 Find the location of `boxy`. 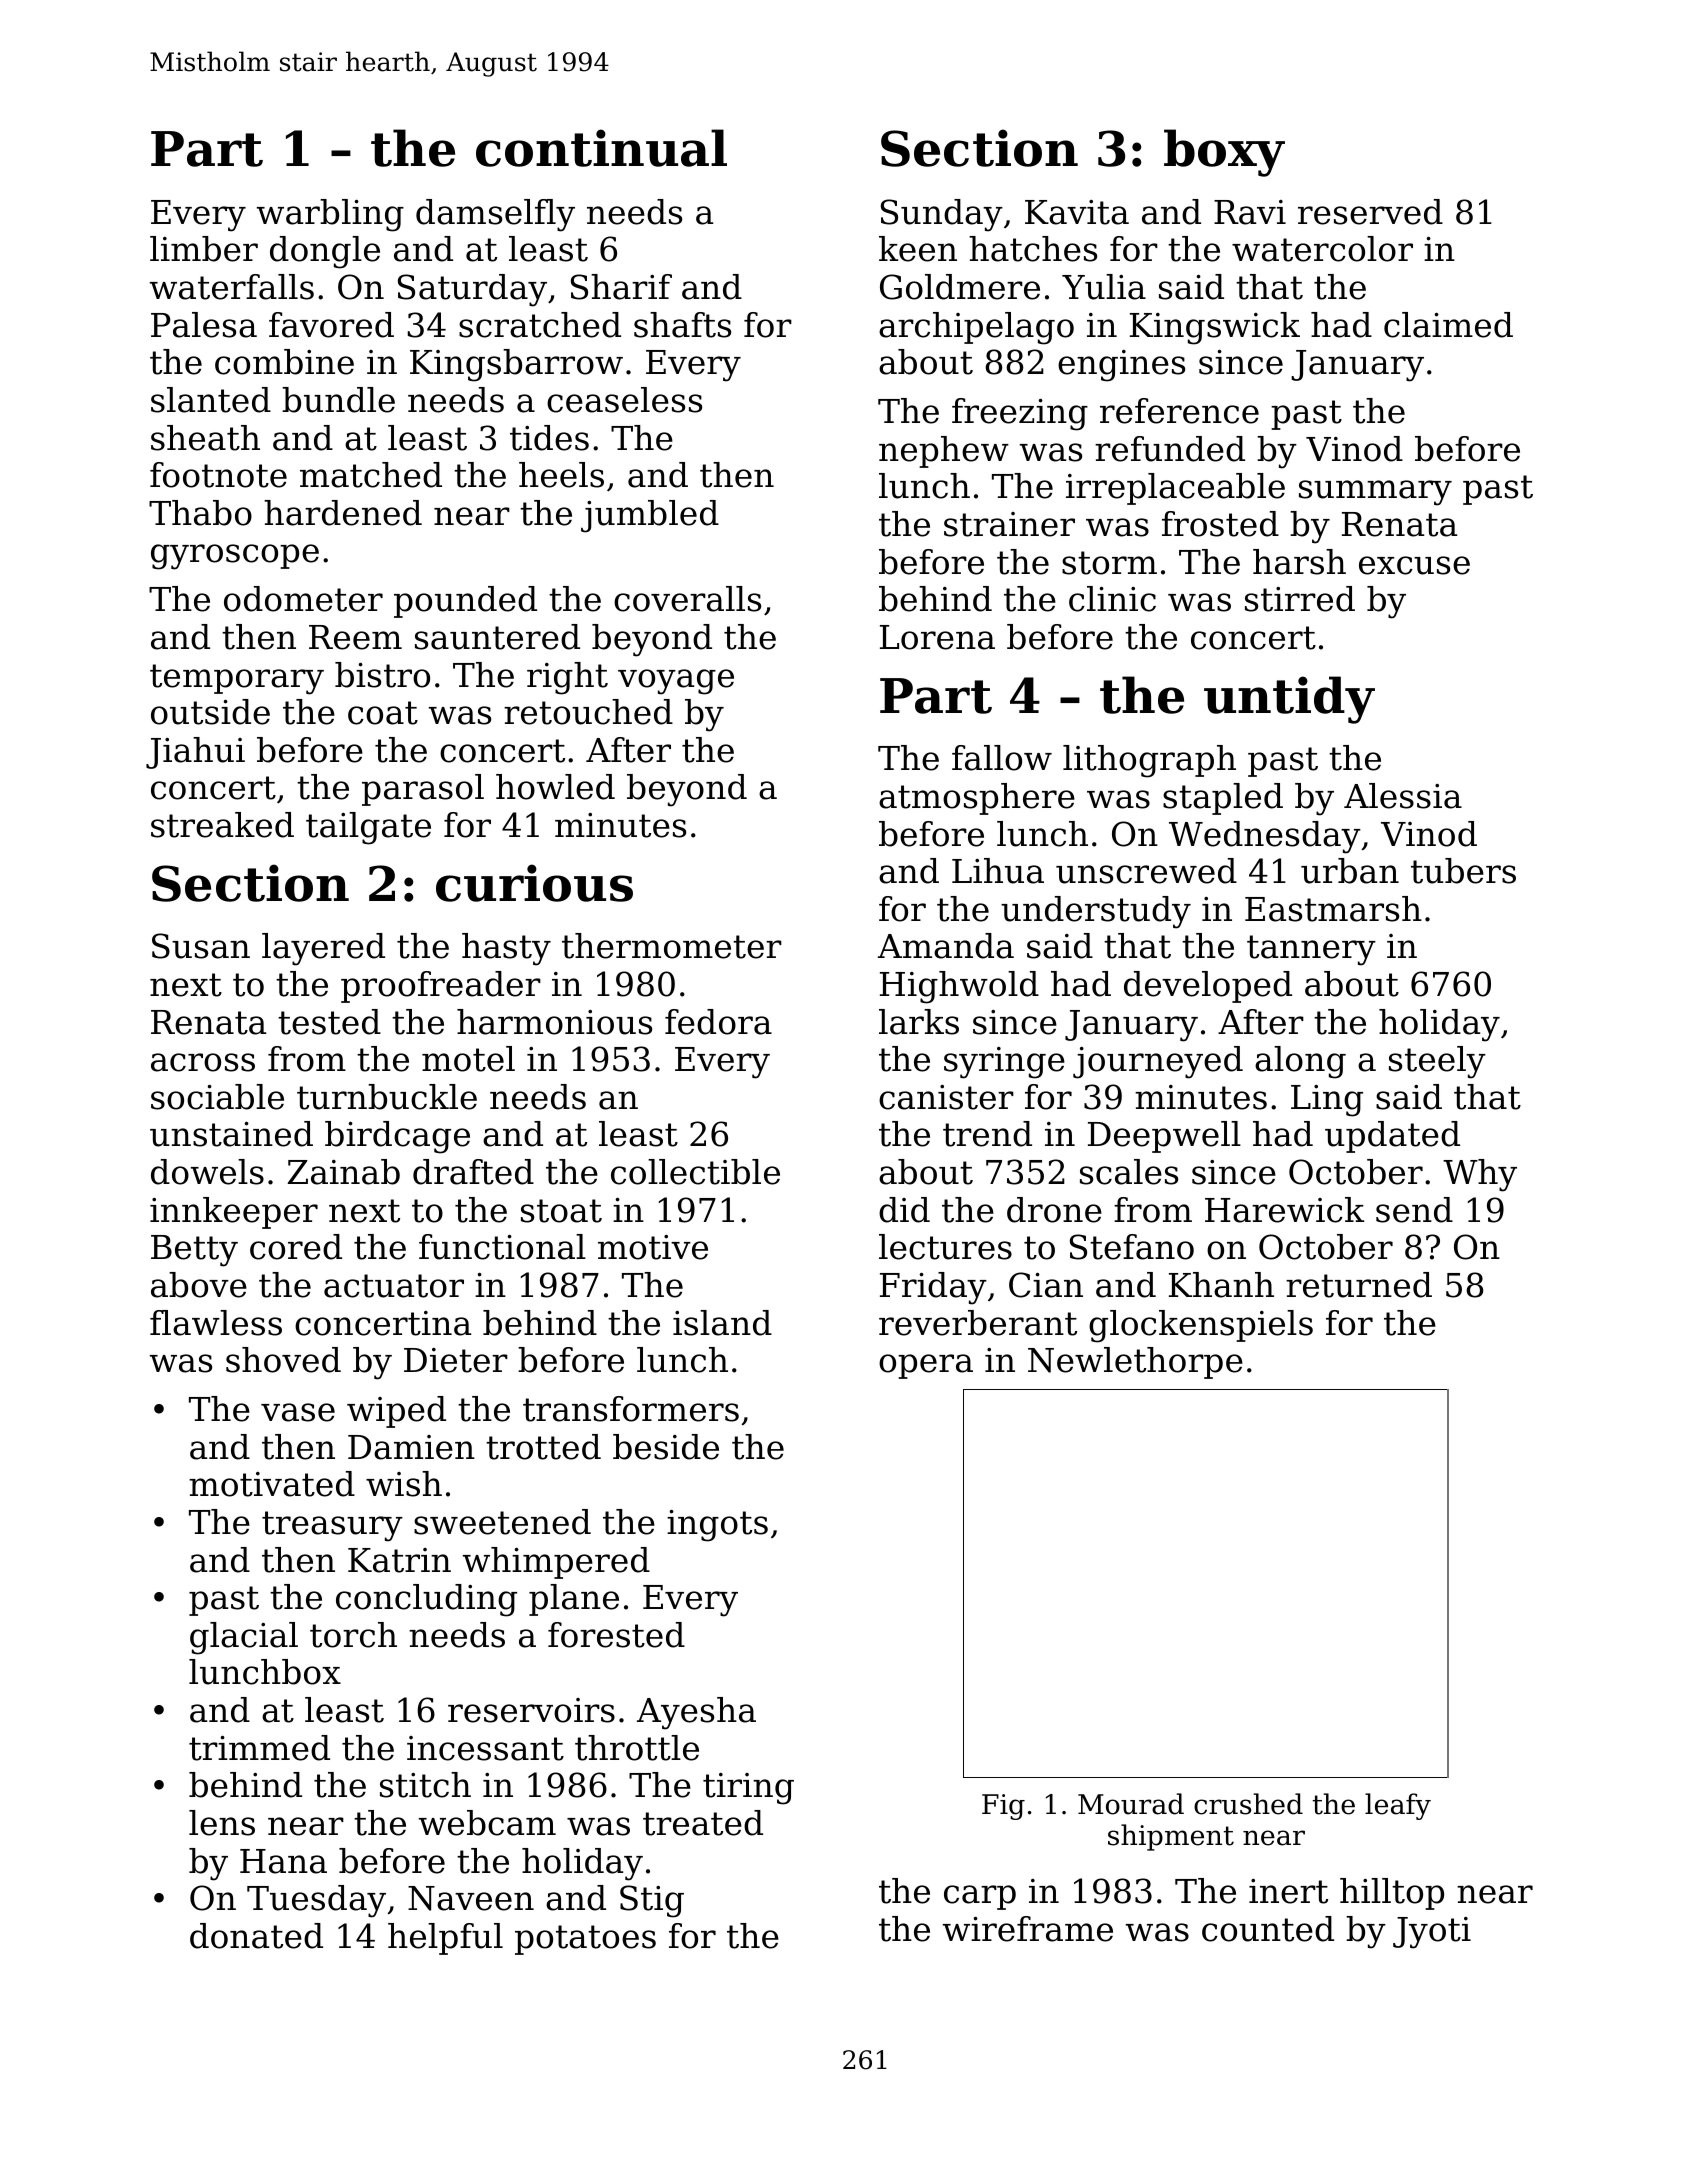

boxy is located at coordinates (1224, 153).
